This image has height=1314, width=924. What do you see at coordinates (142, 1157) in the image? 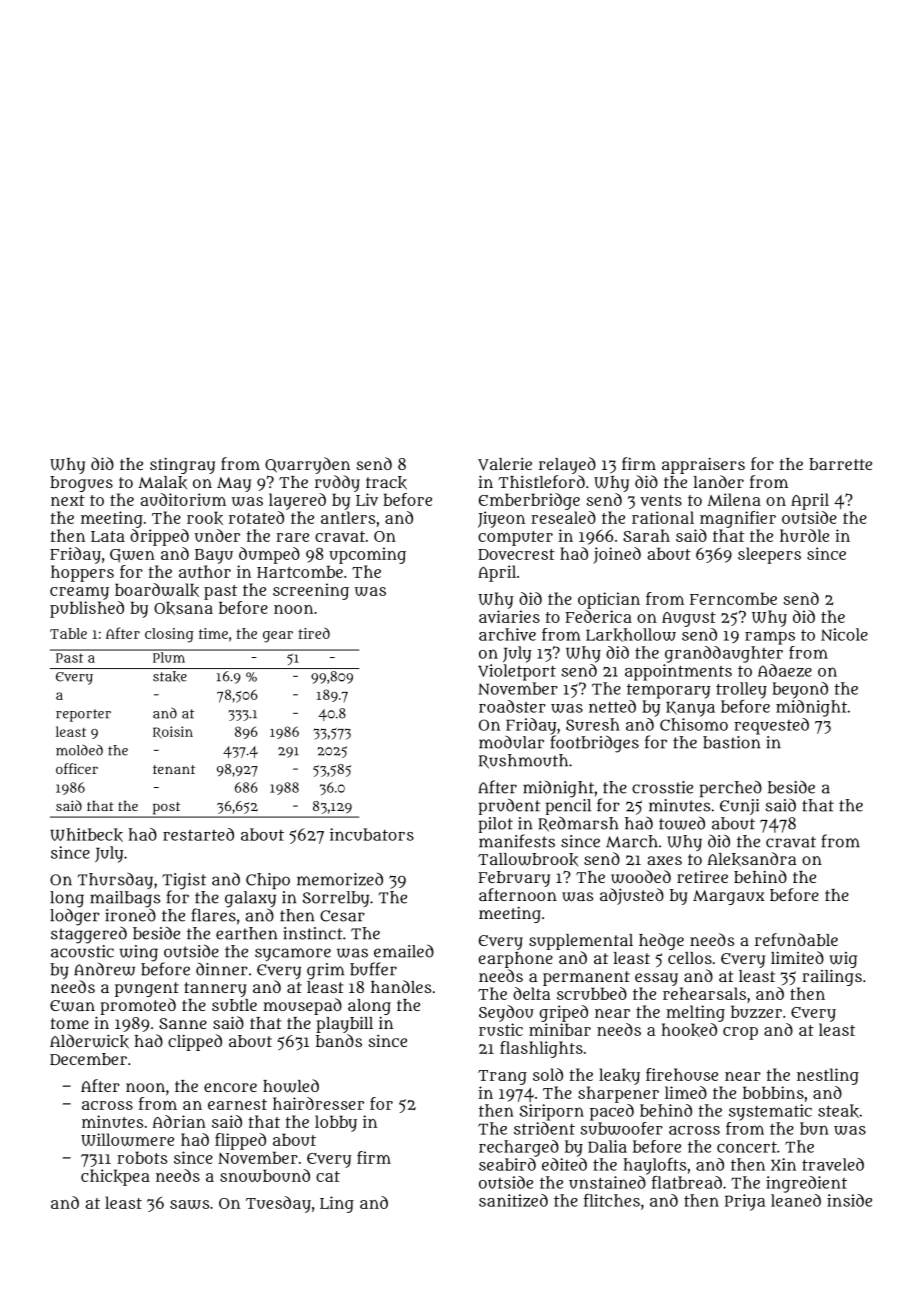
I see `robots` at bounding box center [142, 1157].
